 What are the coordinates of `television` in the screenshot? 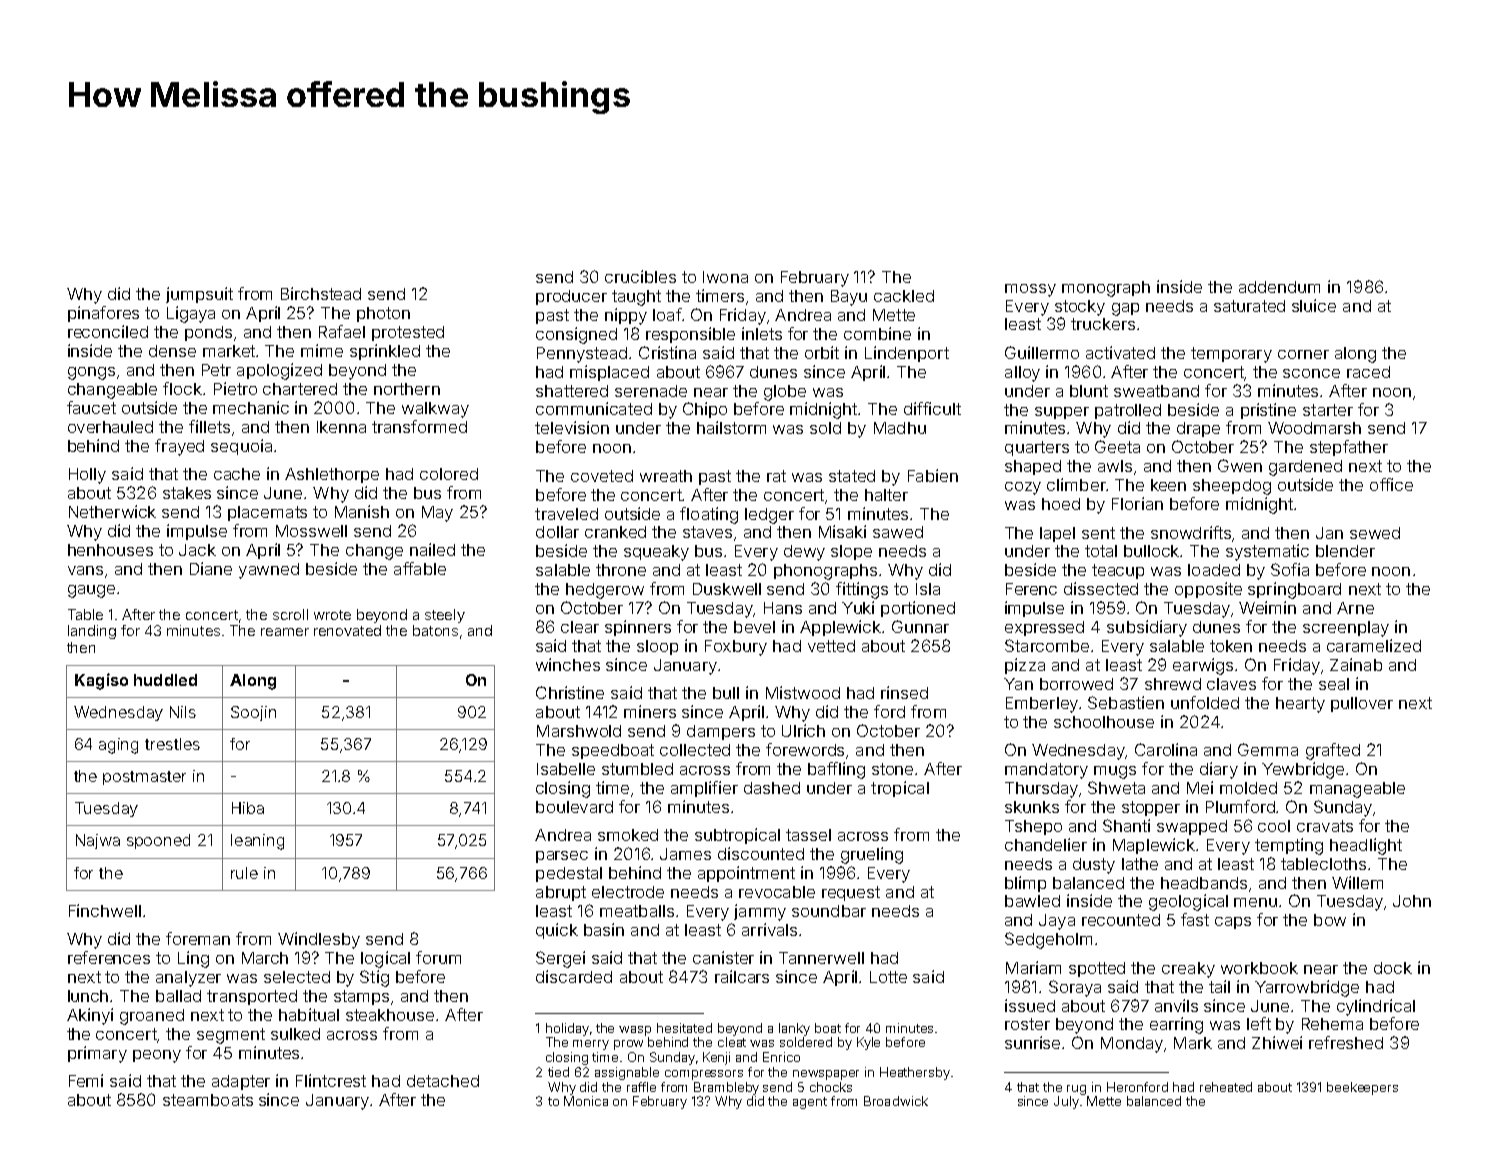 It's located at (572, 427).
